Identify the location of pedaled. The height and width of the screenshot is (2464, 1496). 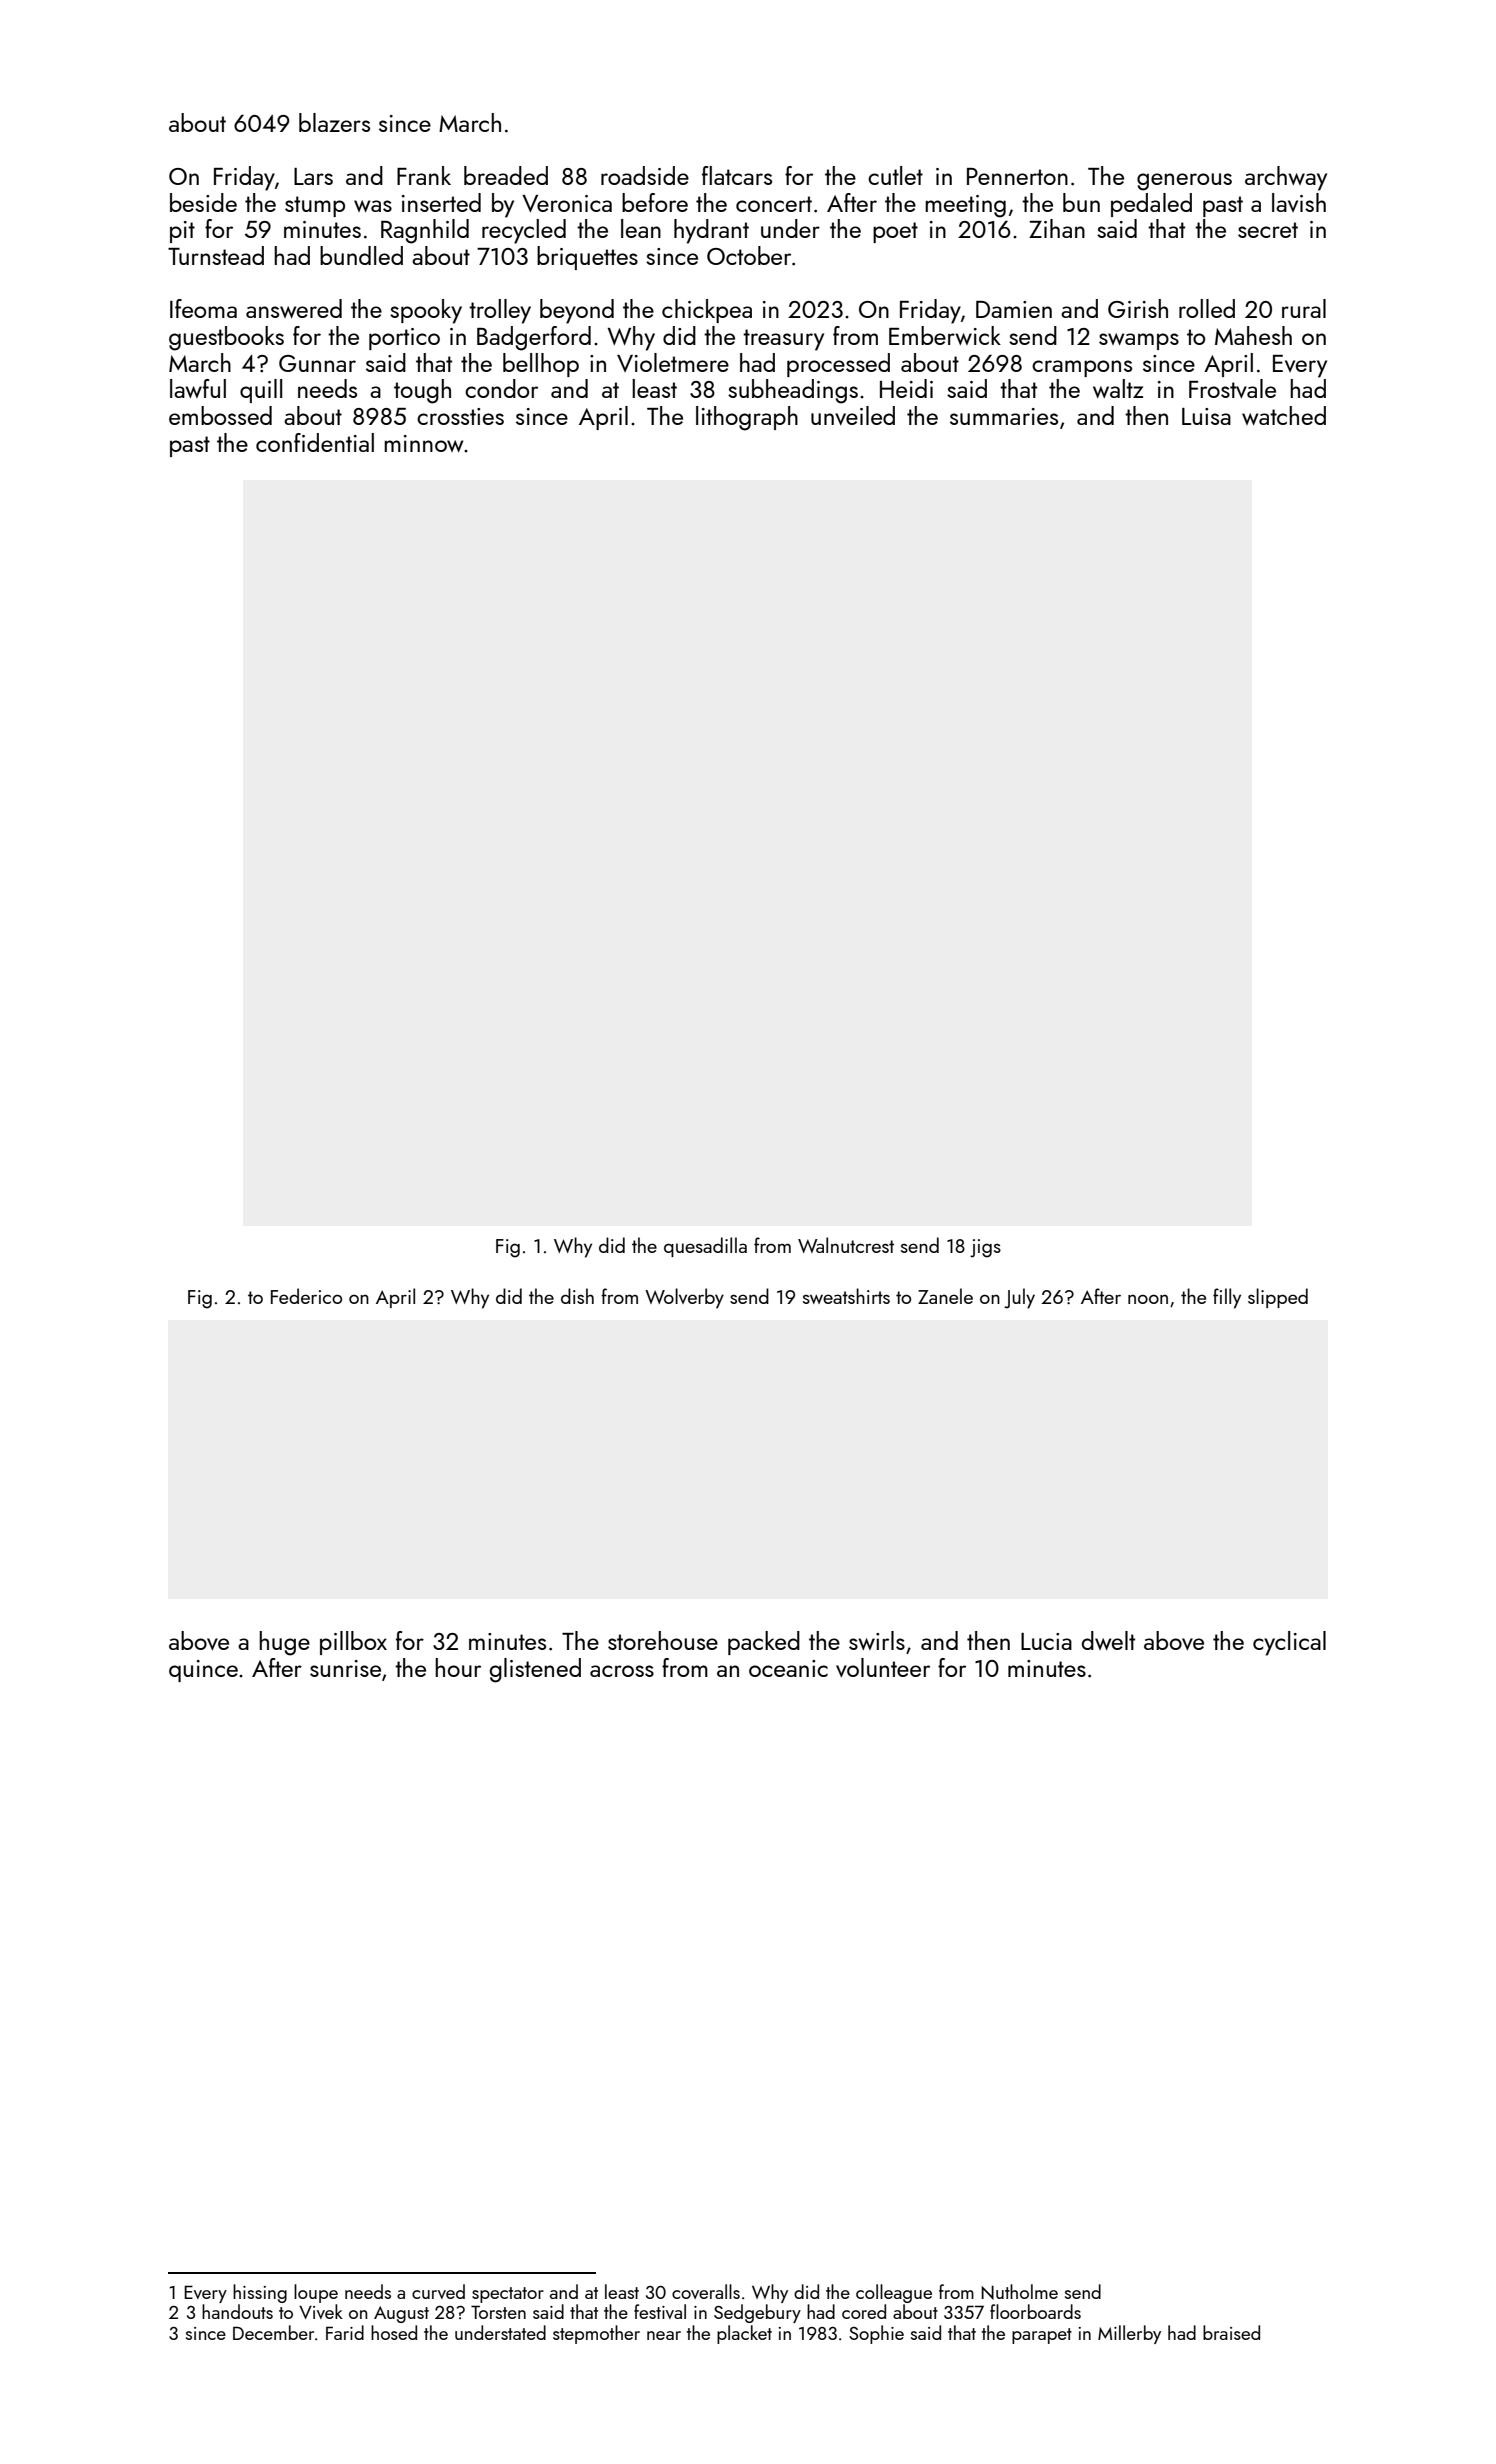
(1151, 205).
